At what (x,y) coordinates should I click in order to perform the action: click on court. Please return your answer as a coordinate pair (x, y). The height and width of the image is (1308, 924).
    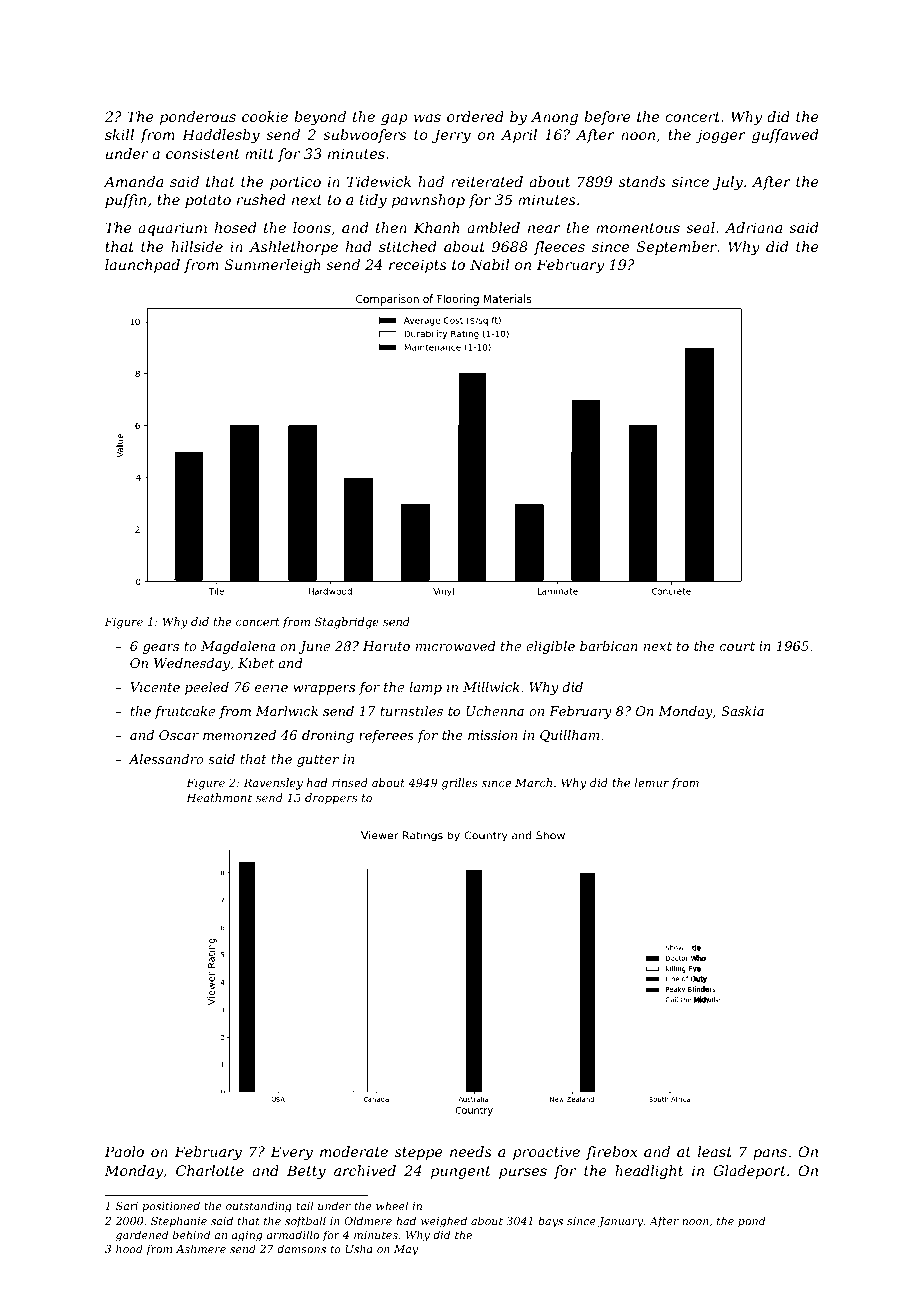
    Looking at the image, I should click on (737, 646).
